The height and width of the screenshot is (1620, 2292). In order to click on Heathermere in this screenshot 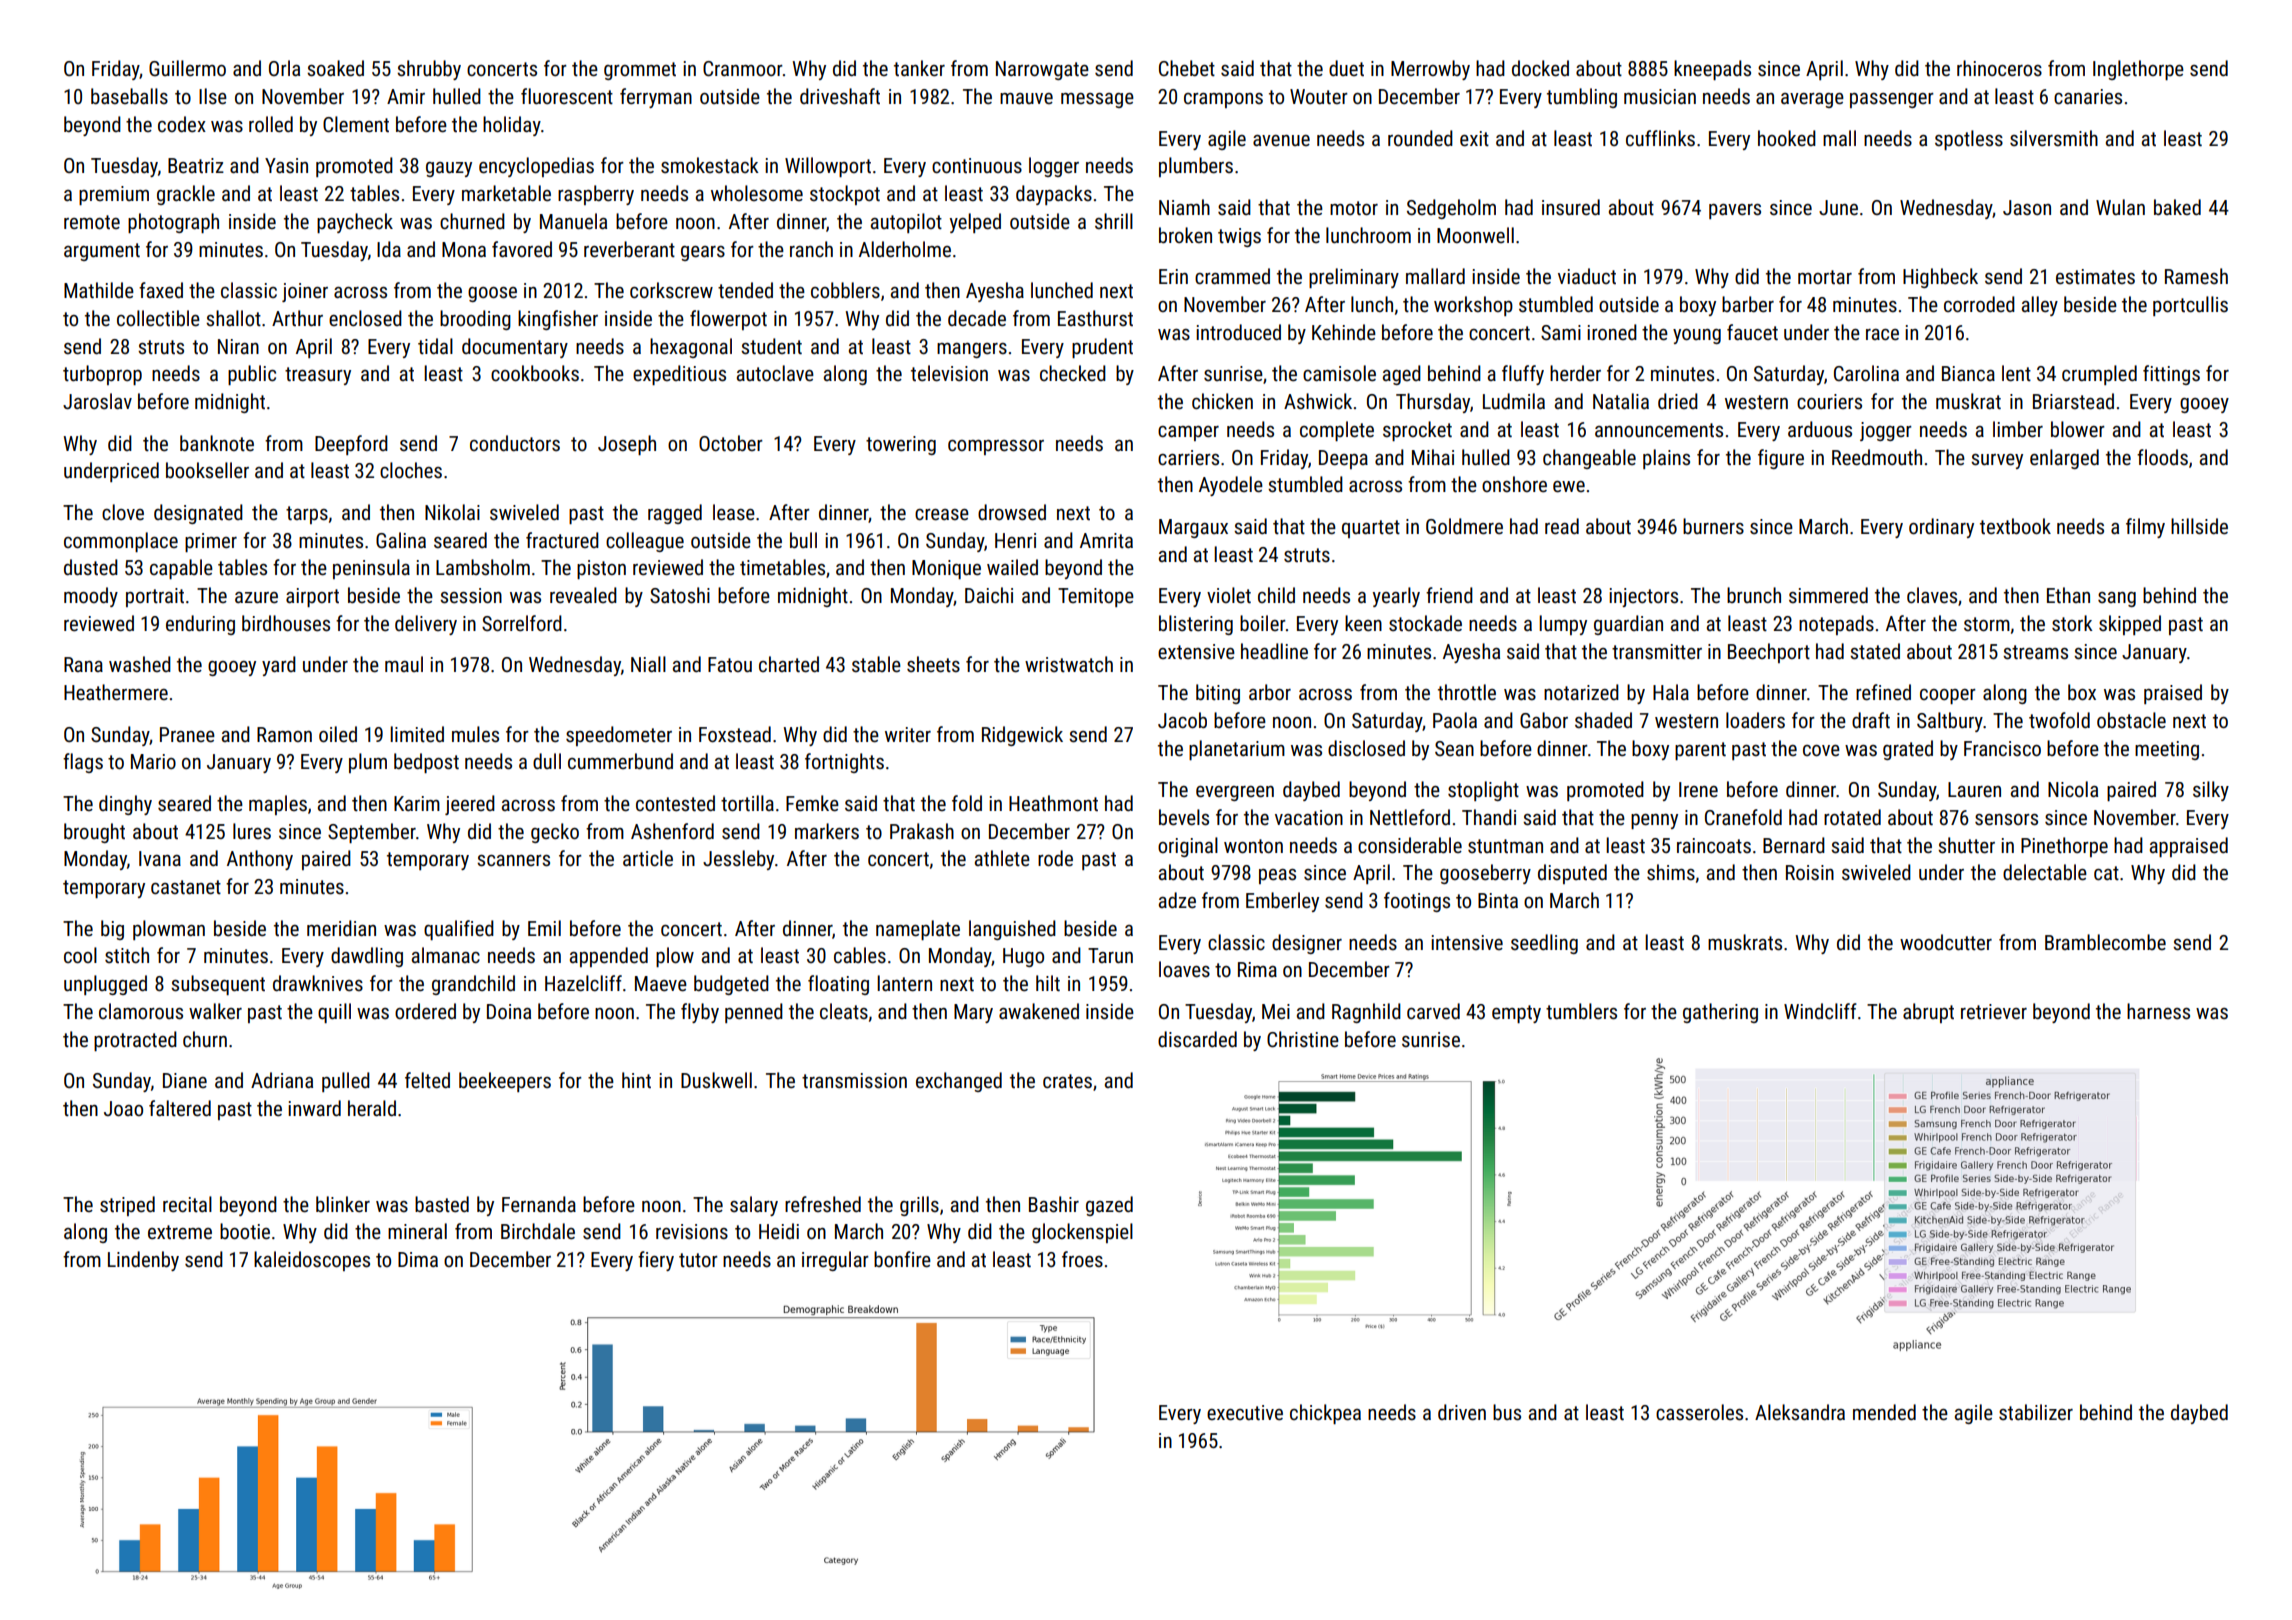, I will do `click(116, 692)`.
